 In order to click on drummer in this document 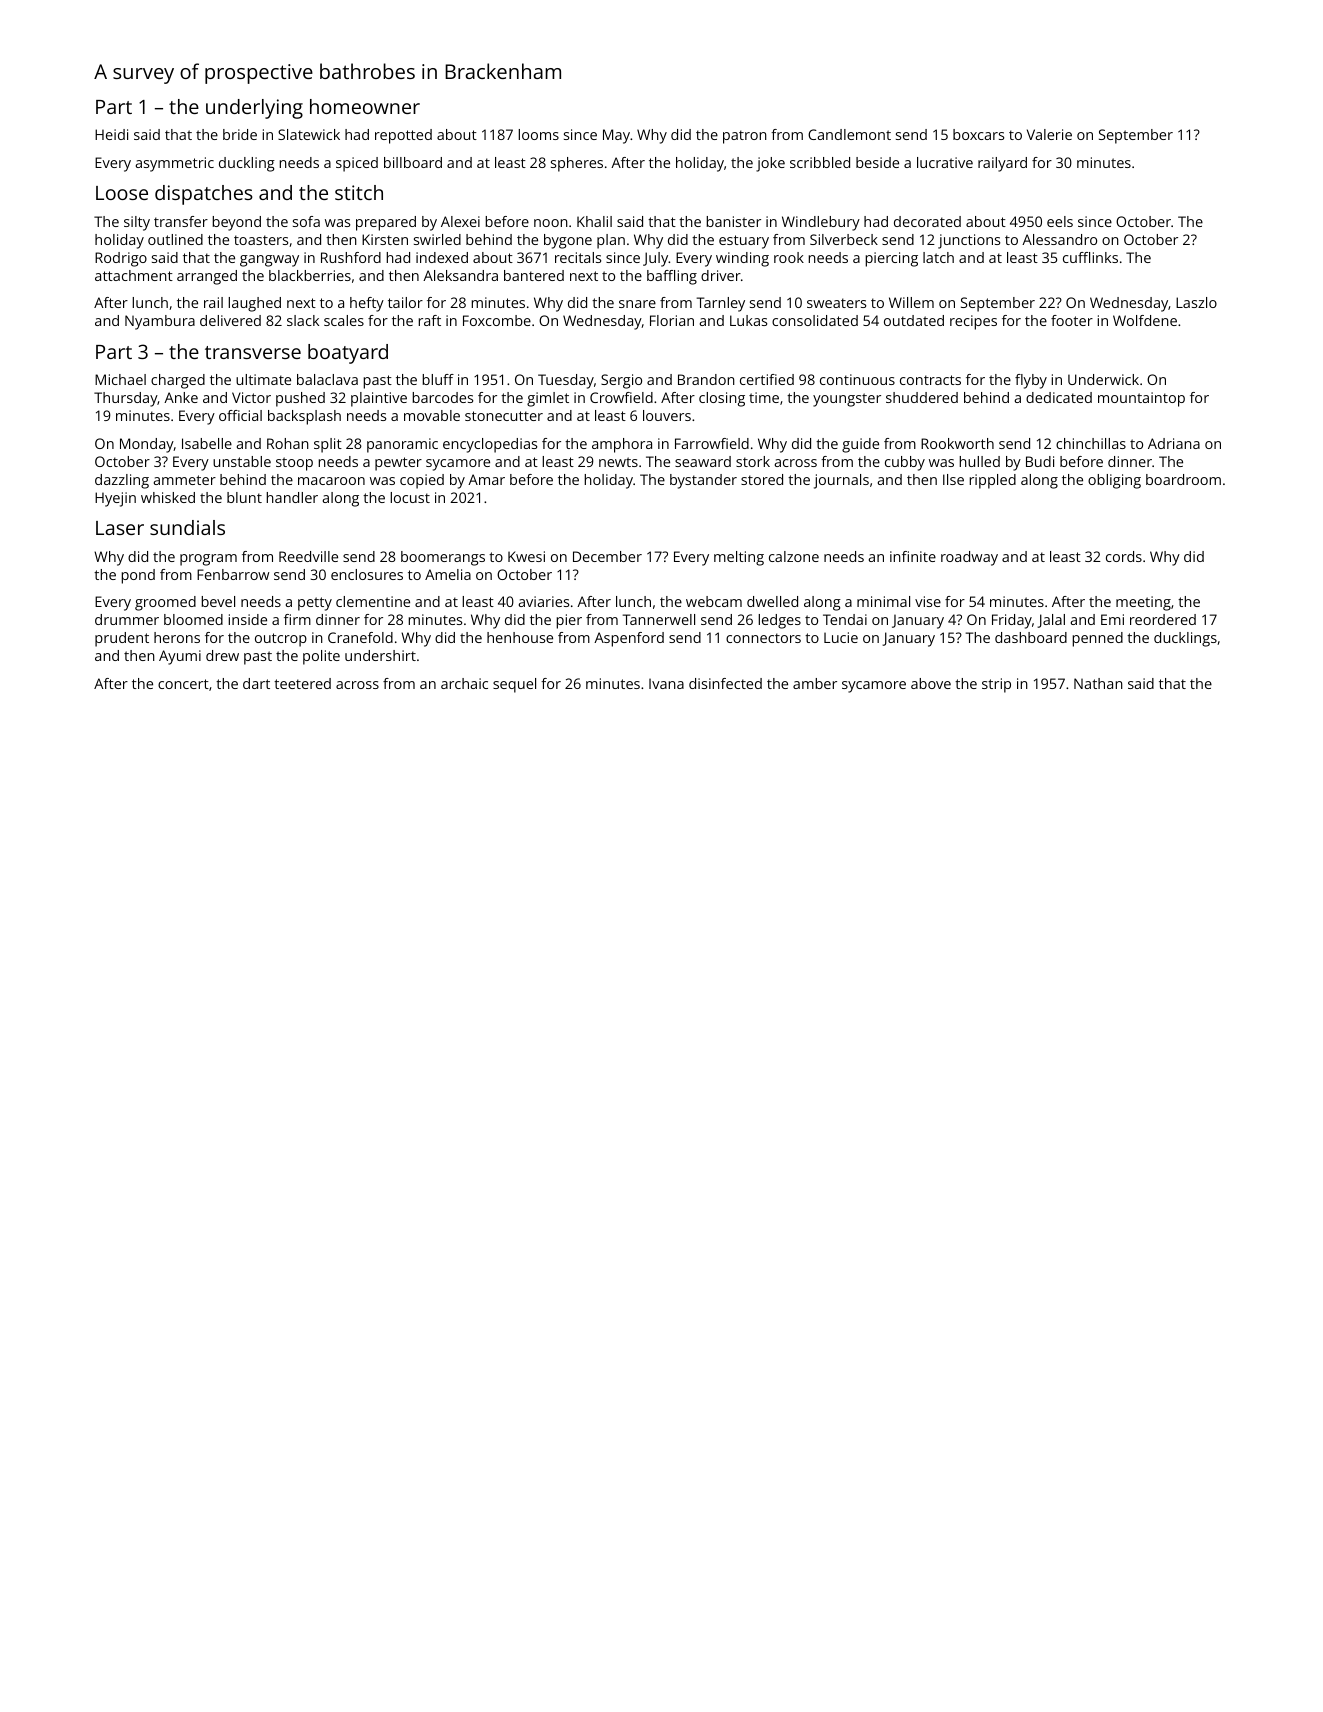, I will do `click(127, 619)`.
